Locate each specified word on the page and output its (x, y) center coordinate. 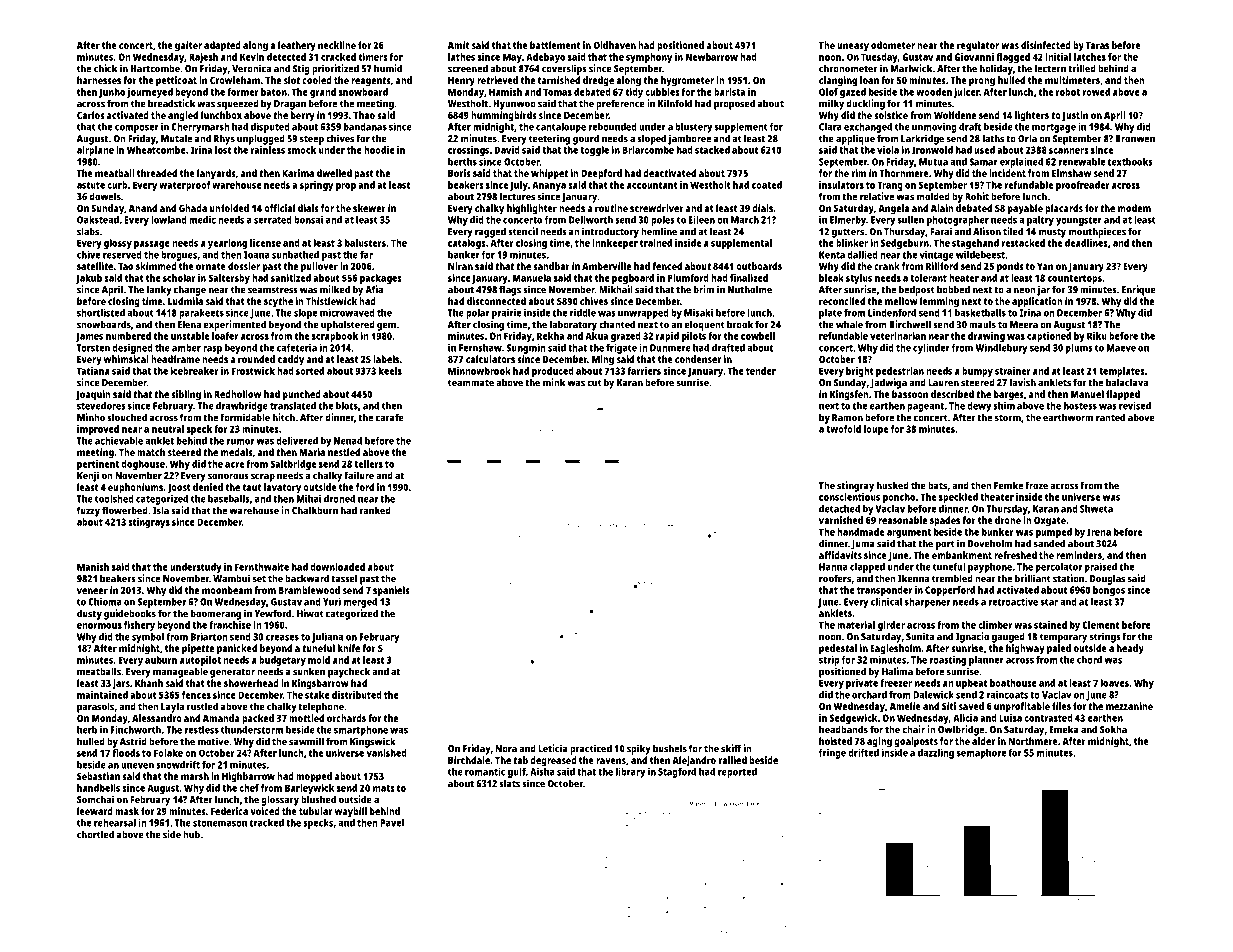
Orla (1027, 138)
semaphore (981, 754)
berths (462, 162)
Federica (229, 811)
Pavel (392, 823)
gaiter (188, 46)
